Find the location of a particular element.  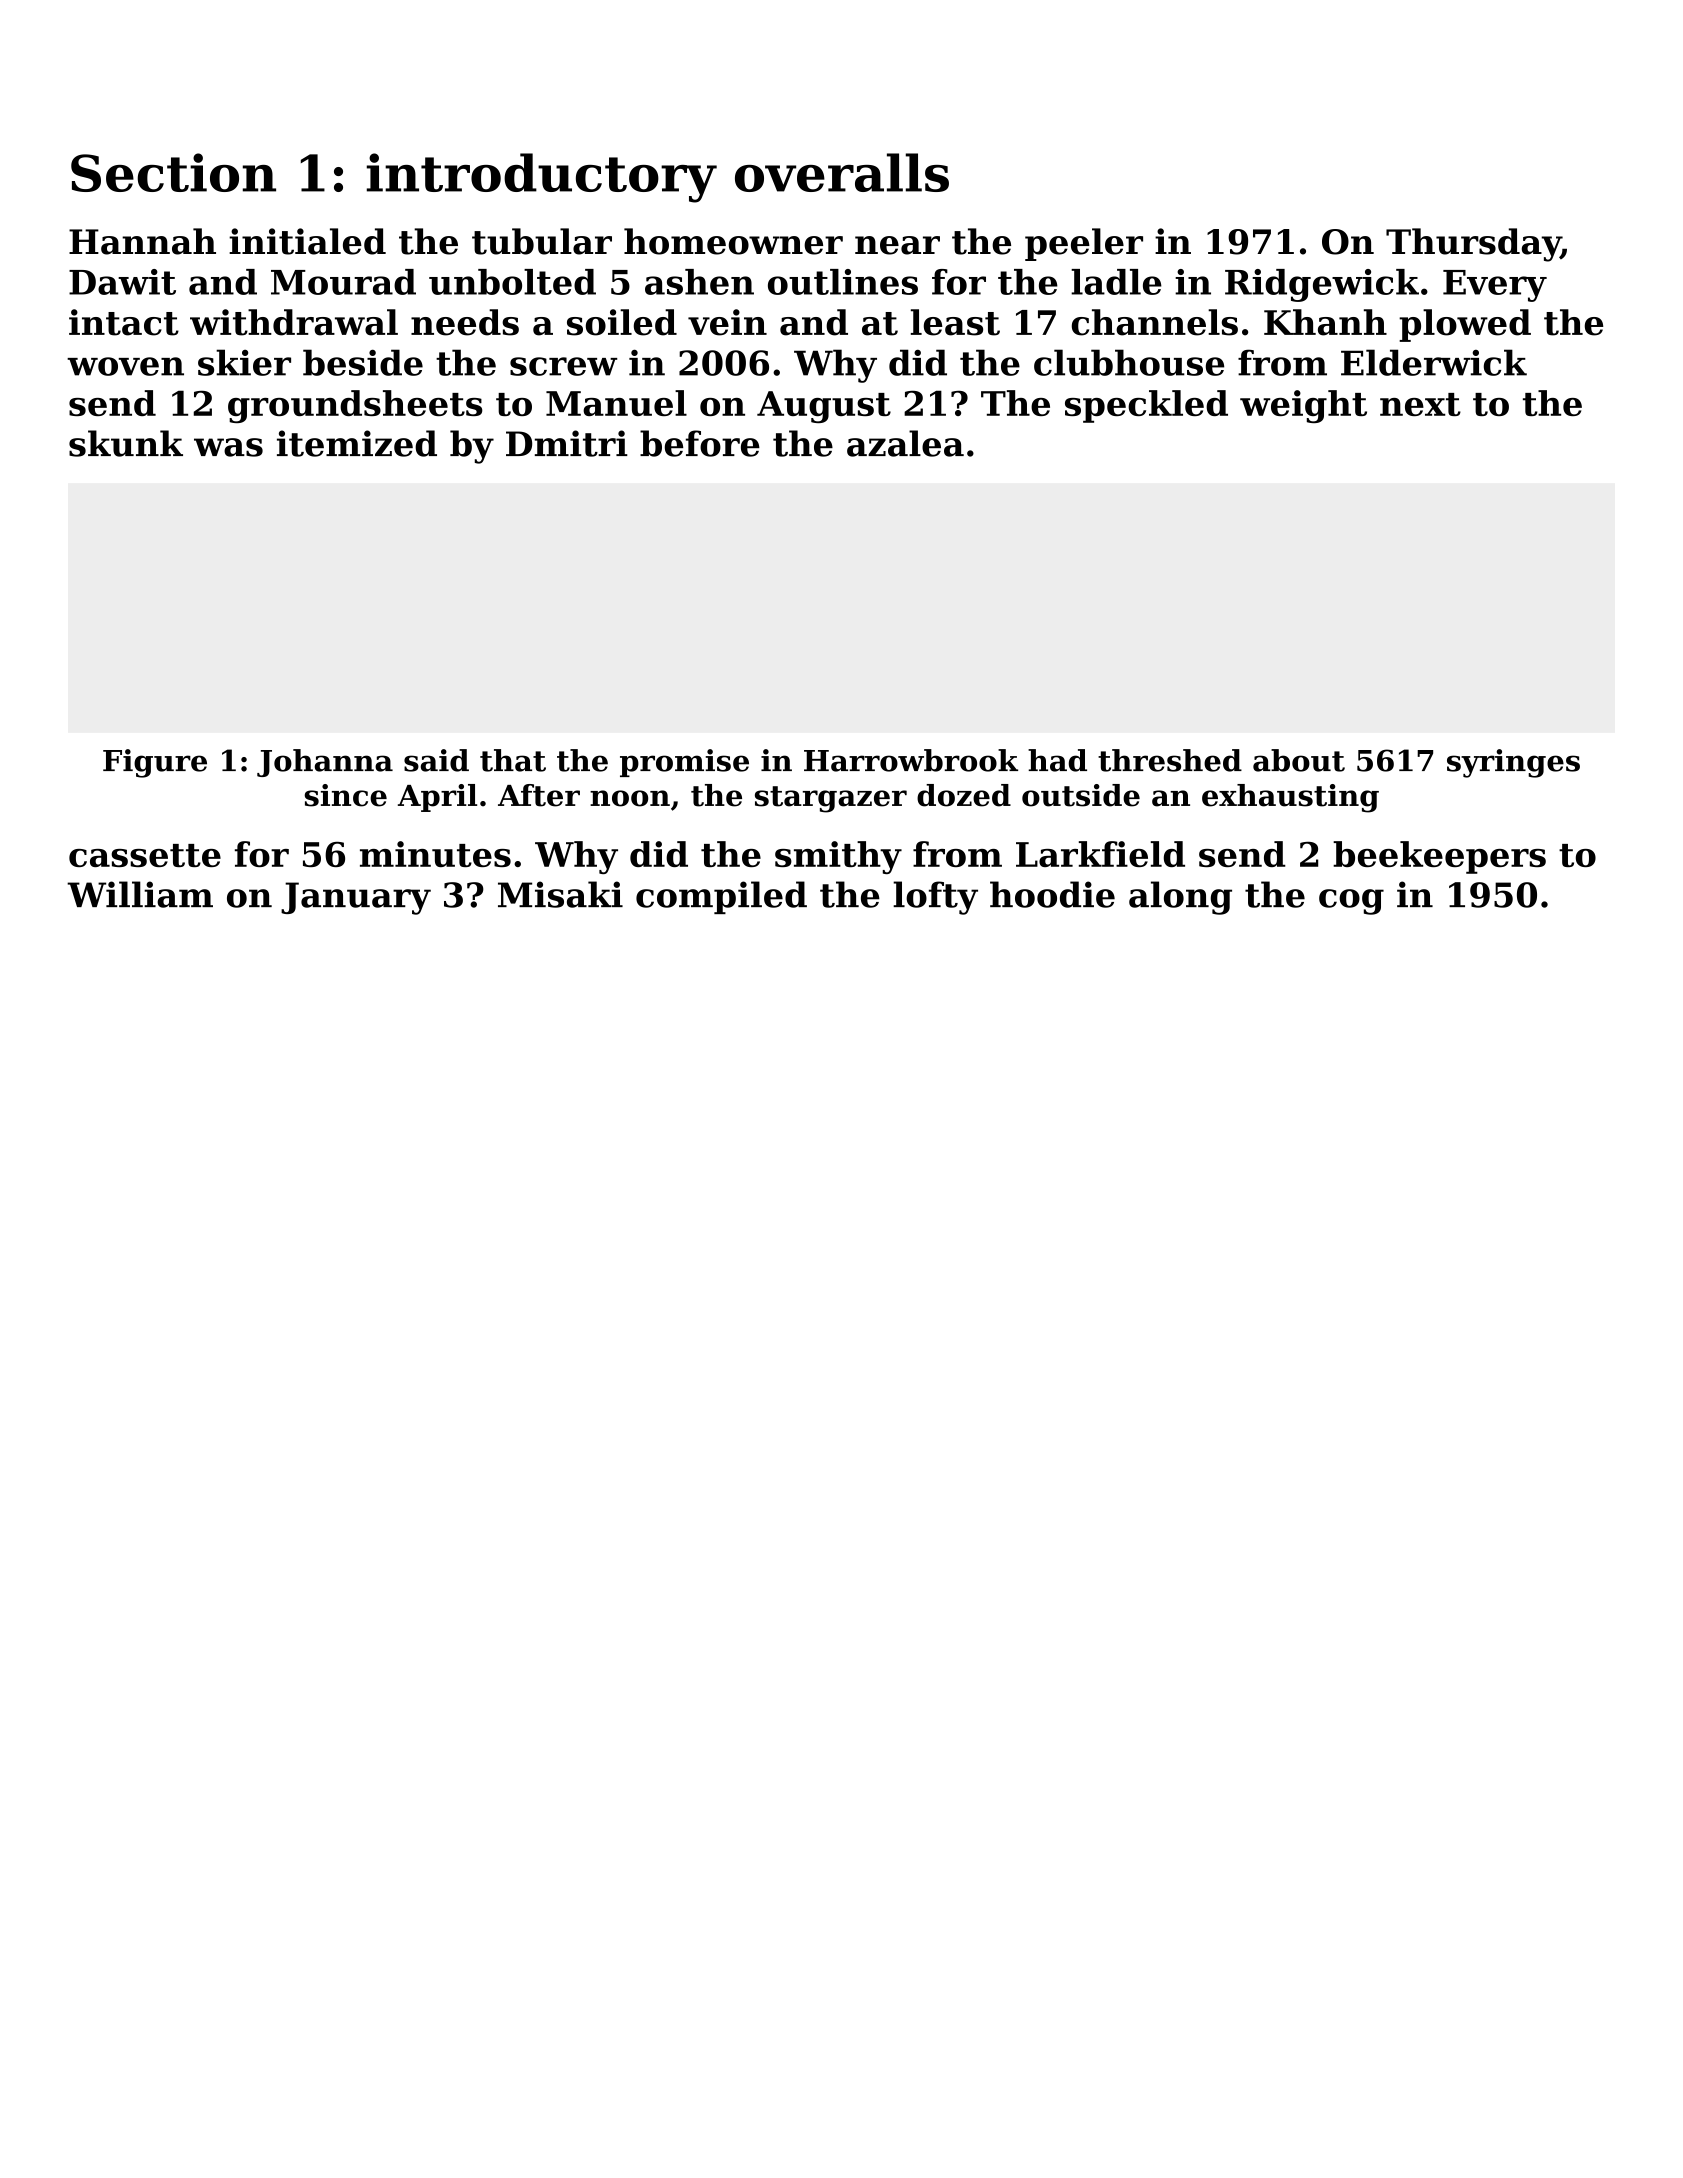

overalls is located at coordinates (842, 172).
